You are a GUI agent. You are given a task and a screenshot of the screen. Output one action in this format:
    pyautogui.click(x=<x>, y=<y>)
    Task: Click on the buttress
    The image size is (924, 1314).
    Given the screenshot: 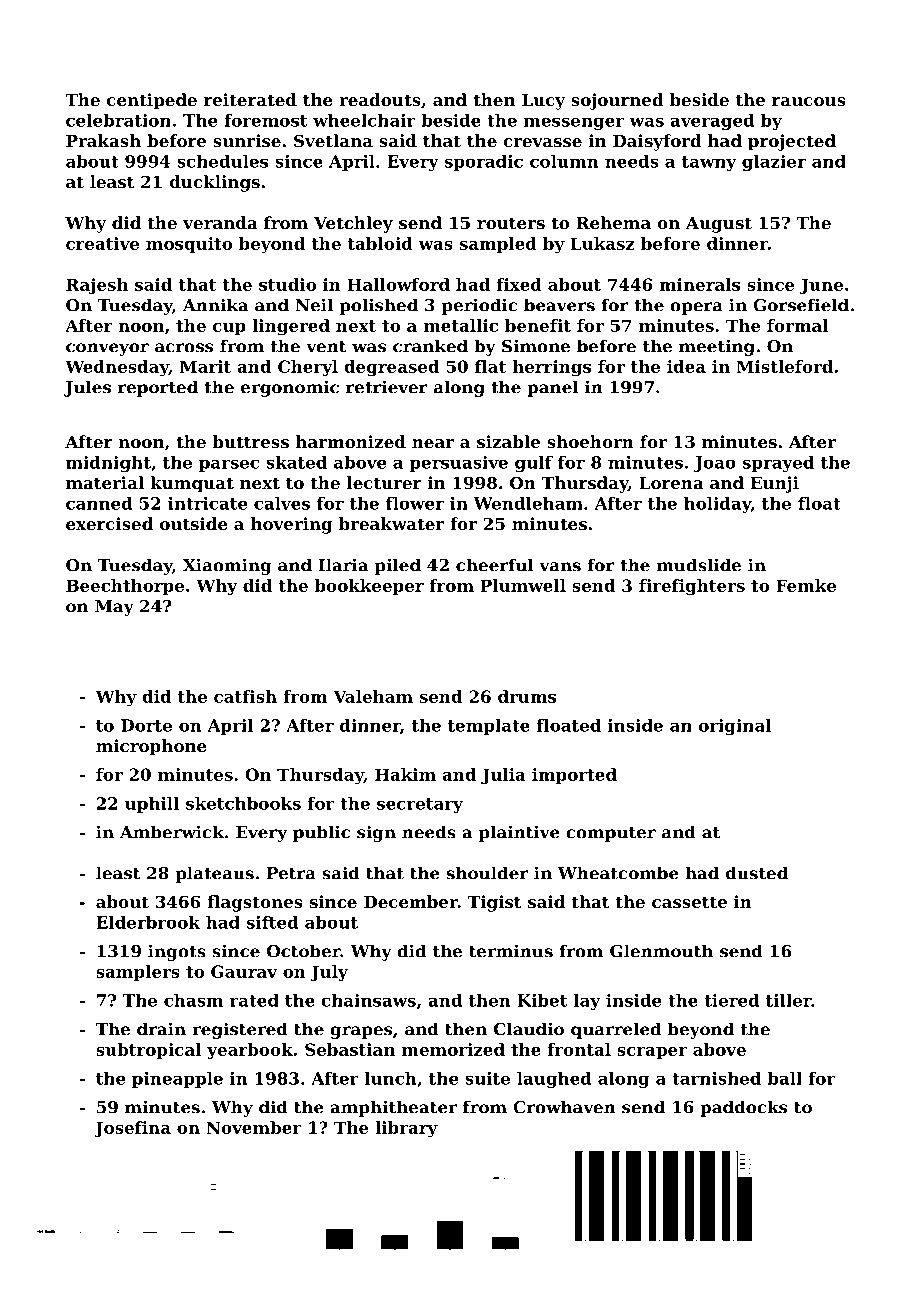 What is the action you would take?
    pyautogui.click(x=250, y=441)
